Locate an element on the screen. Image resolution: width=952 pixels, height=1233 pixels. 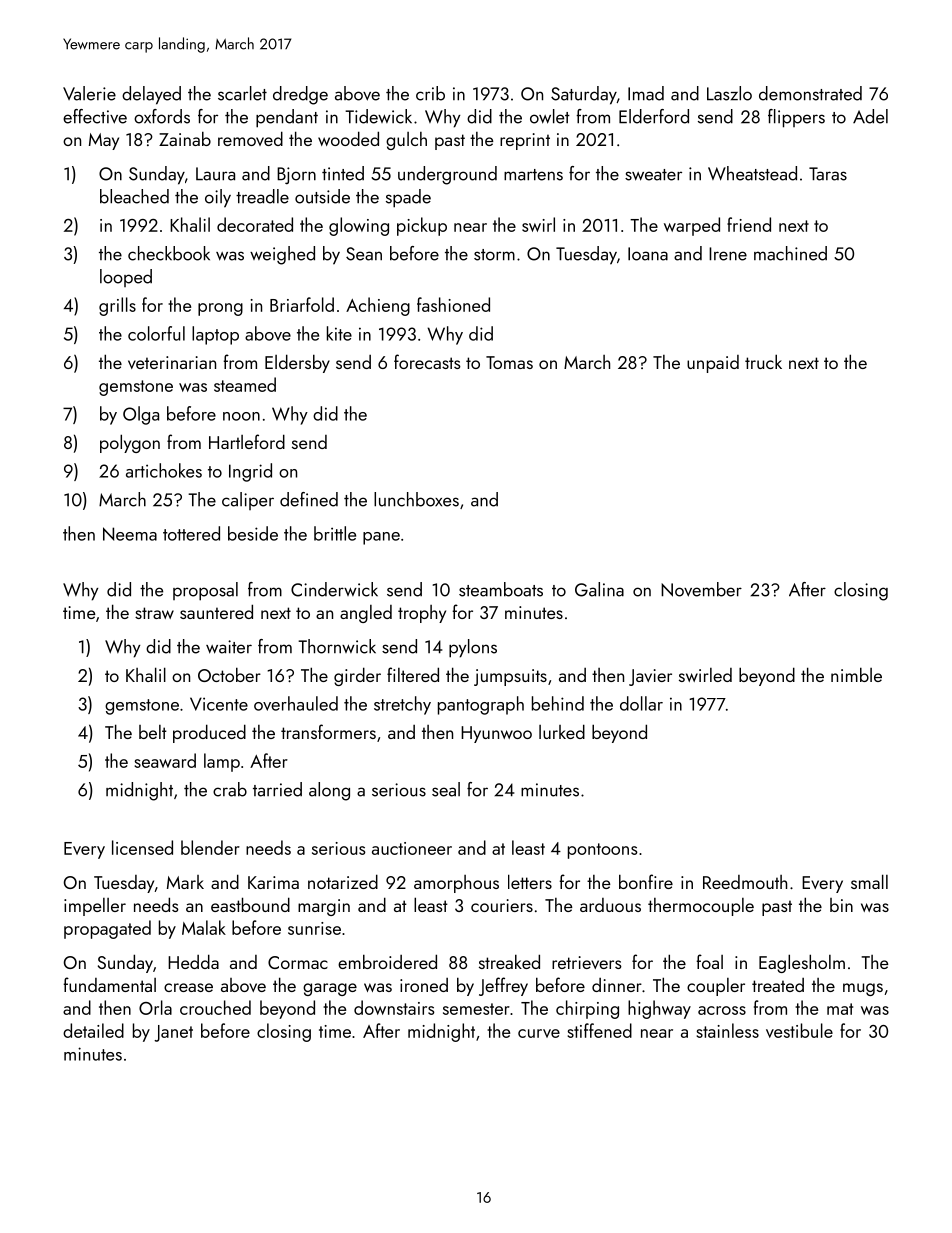
crib is located at coordinates (430, 93).
